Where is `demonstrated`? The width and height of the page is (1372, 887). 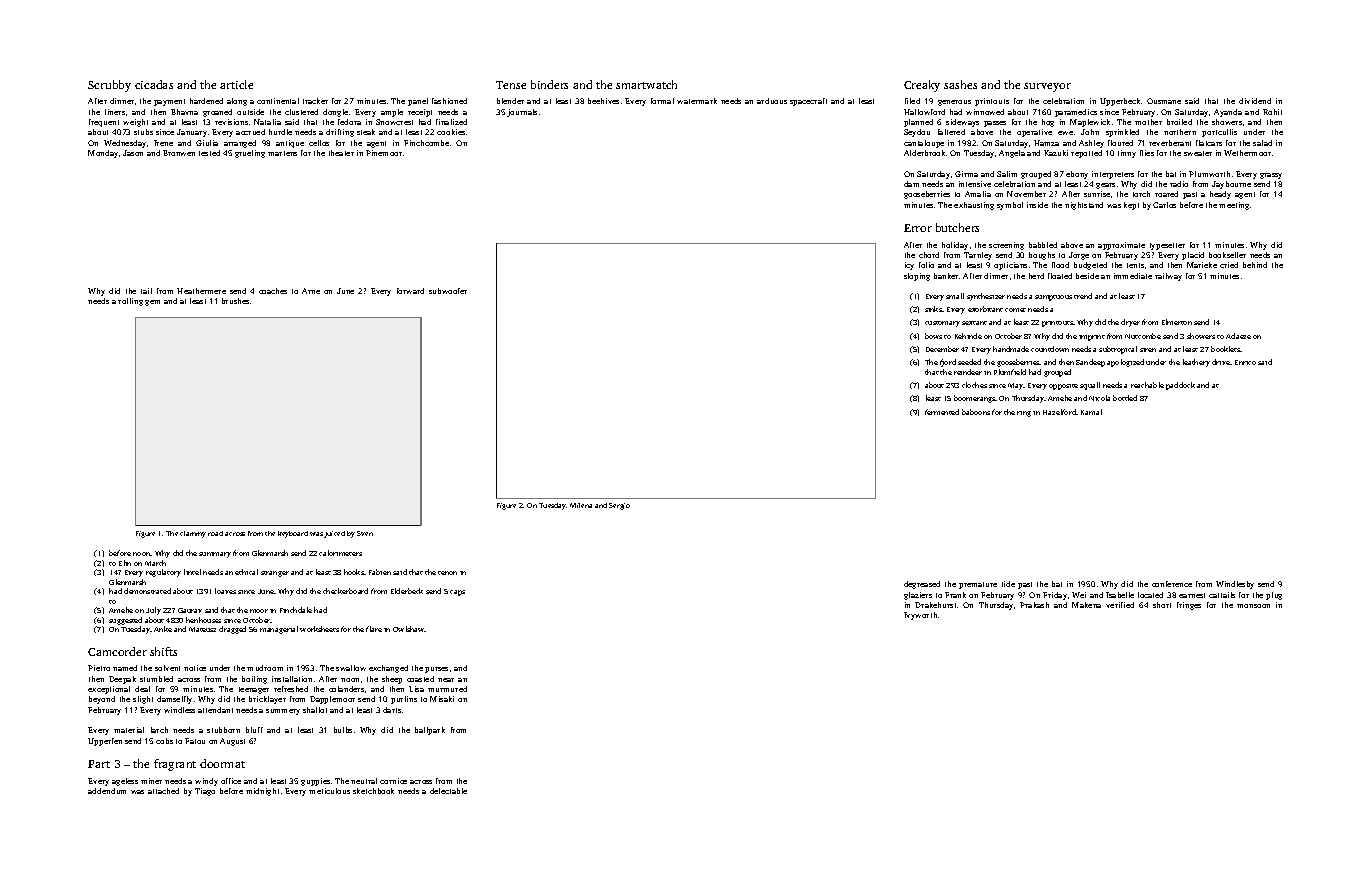
demonstrated is located at coordinates (147, 591).
